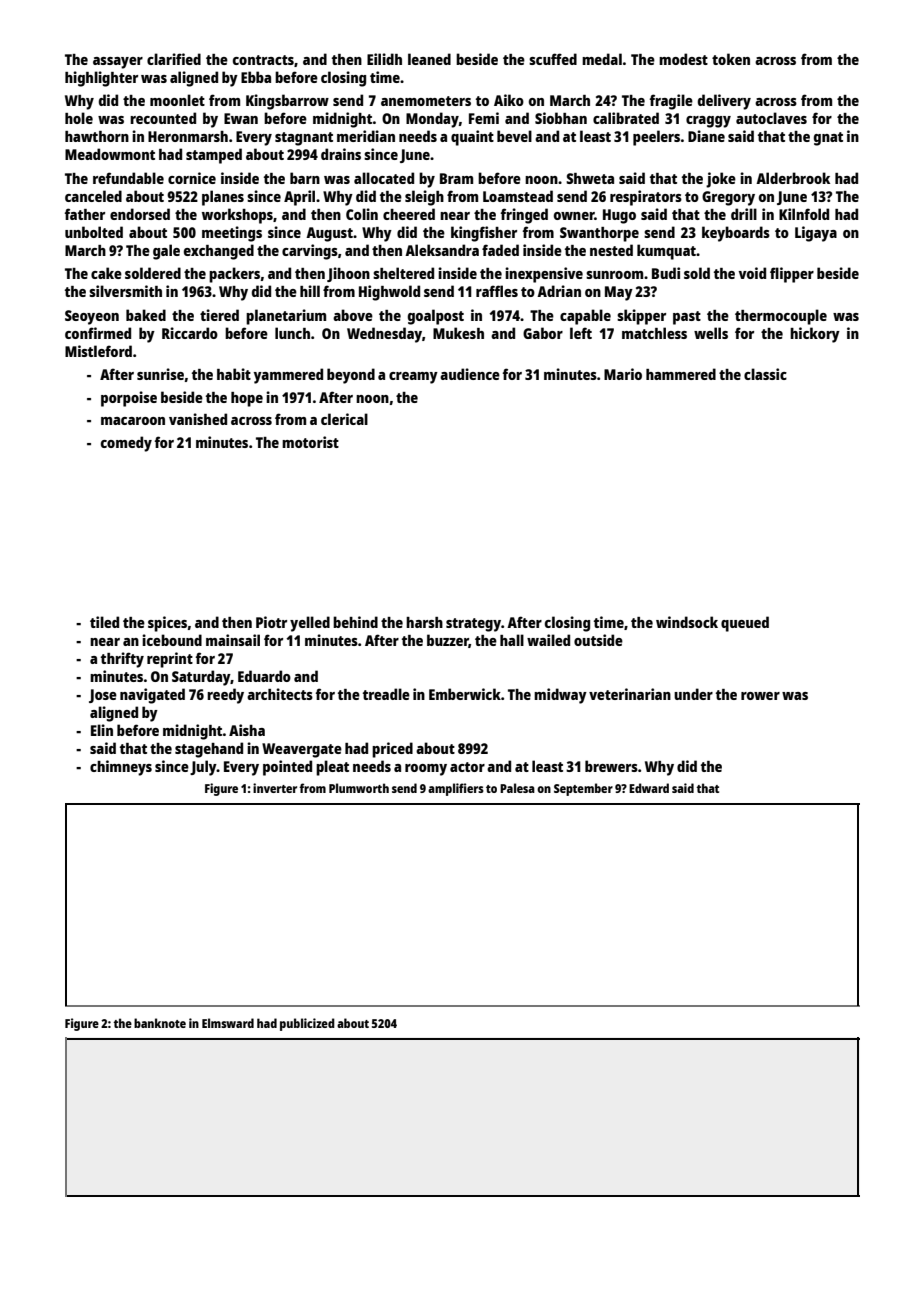  I want to click on Edward, so click(649, 788).
